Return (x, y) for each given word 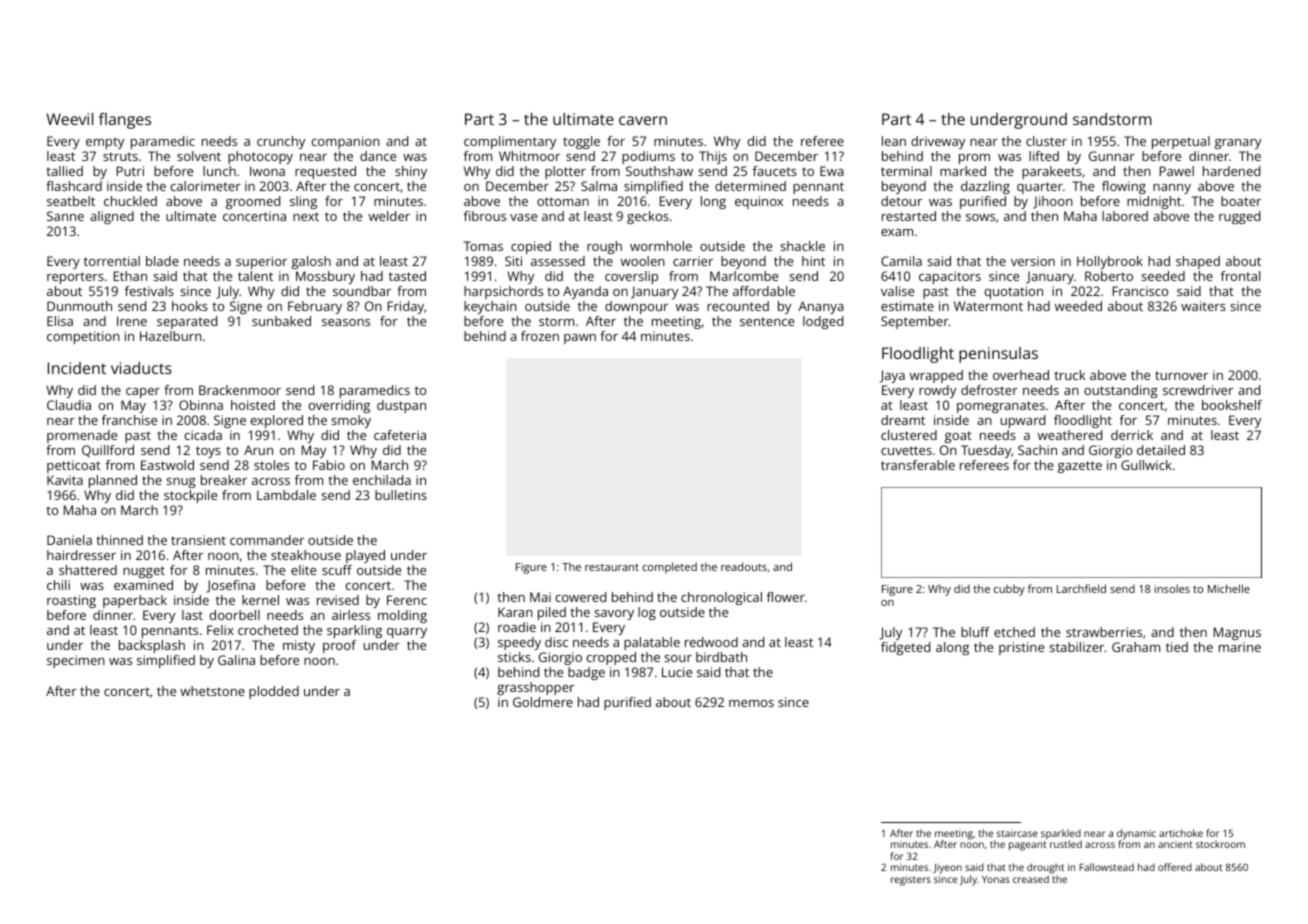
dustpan (401, 406)
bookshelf (1232, 405)
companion (346, 142)
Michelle (1229, 588)
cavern (643, 120)
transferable (918, 465)
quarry (407, 633)
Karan (515, 612)
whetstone (212, 691)
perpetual (1181, 142)
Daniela (69, 540)
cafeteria (400, 435)
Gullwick (1146, 465)
